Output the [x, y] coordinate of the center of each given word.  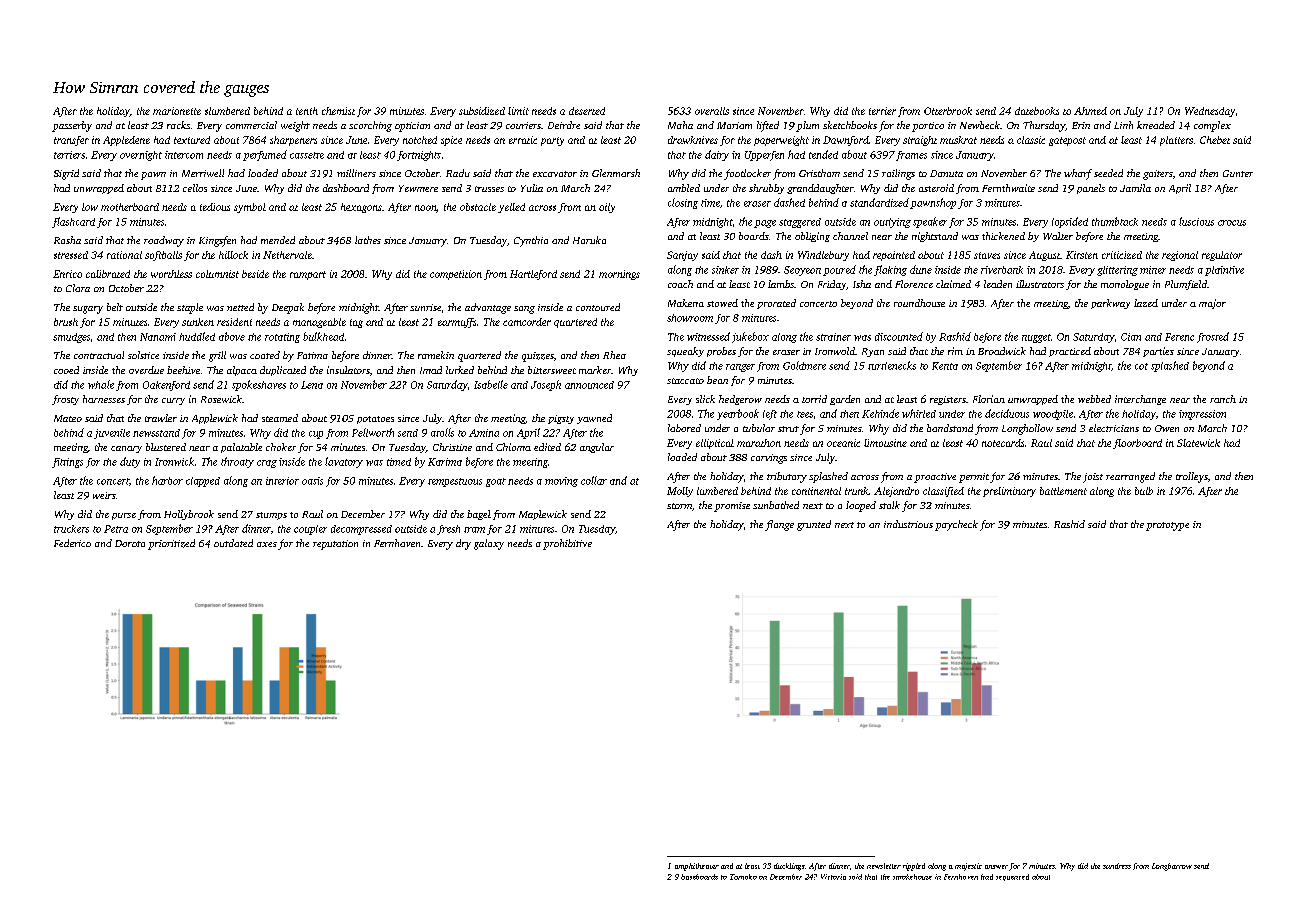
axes [267, 544]
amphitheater [697, 867]
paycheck [956, 525]
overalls [712, 111]
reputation [335, 545]
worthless [171, 274]
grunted [814, 525]
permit [974, 478]
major [1212, 304]
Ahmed [1090, 111]
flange [779, 525]
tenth [307, 111]
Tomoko [743, 877]
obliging [812, 237]
